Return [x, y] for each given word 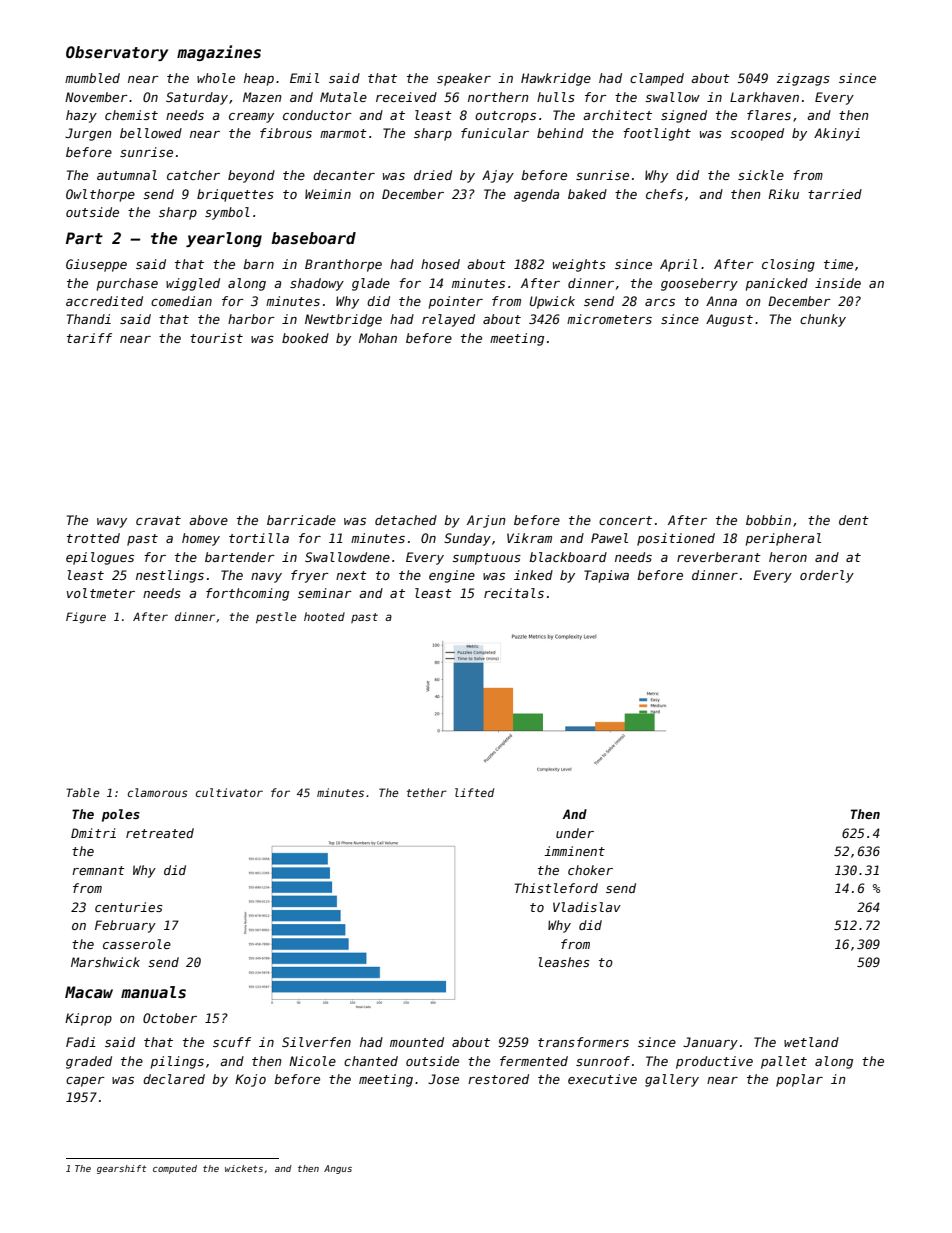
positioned [676, 539]
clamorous [158, 792]
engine [452, 576]
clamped [657, 79]
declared [174, 1079]
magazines [219, 53]
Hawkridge [556, 79]
